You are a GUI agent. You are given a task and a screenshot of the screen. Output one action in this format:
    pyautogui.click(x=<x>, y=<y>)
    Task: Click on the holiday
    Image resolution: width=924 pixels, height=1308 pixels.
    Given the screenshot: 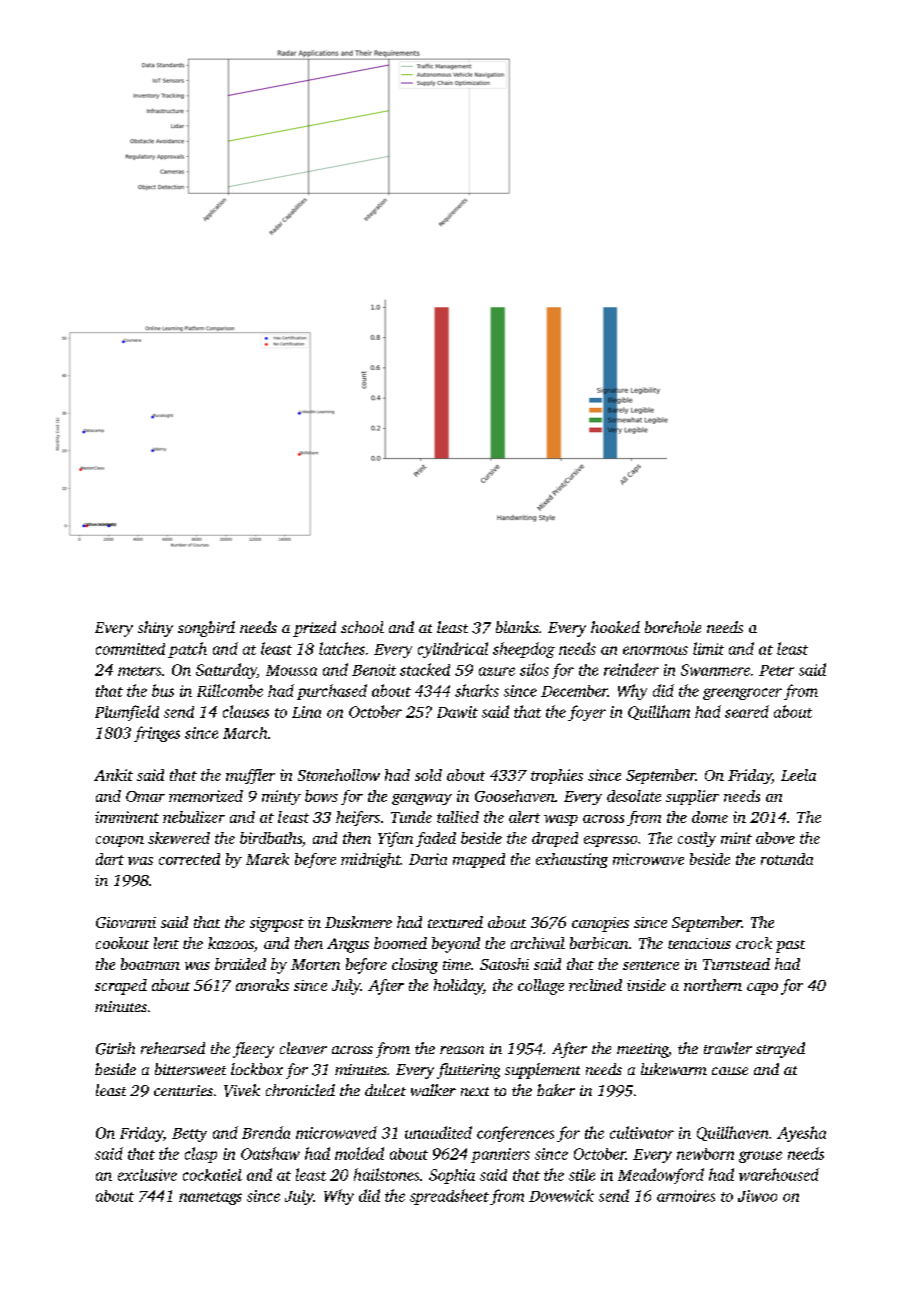 What is the action you would take?
    pyautogui.click(x=458, y=987)
